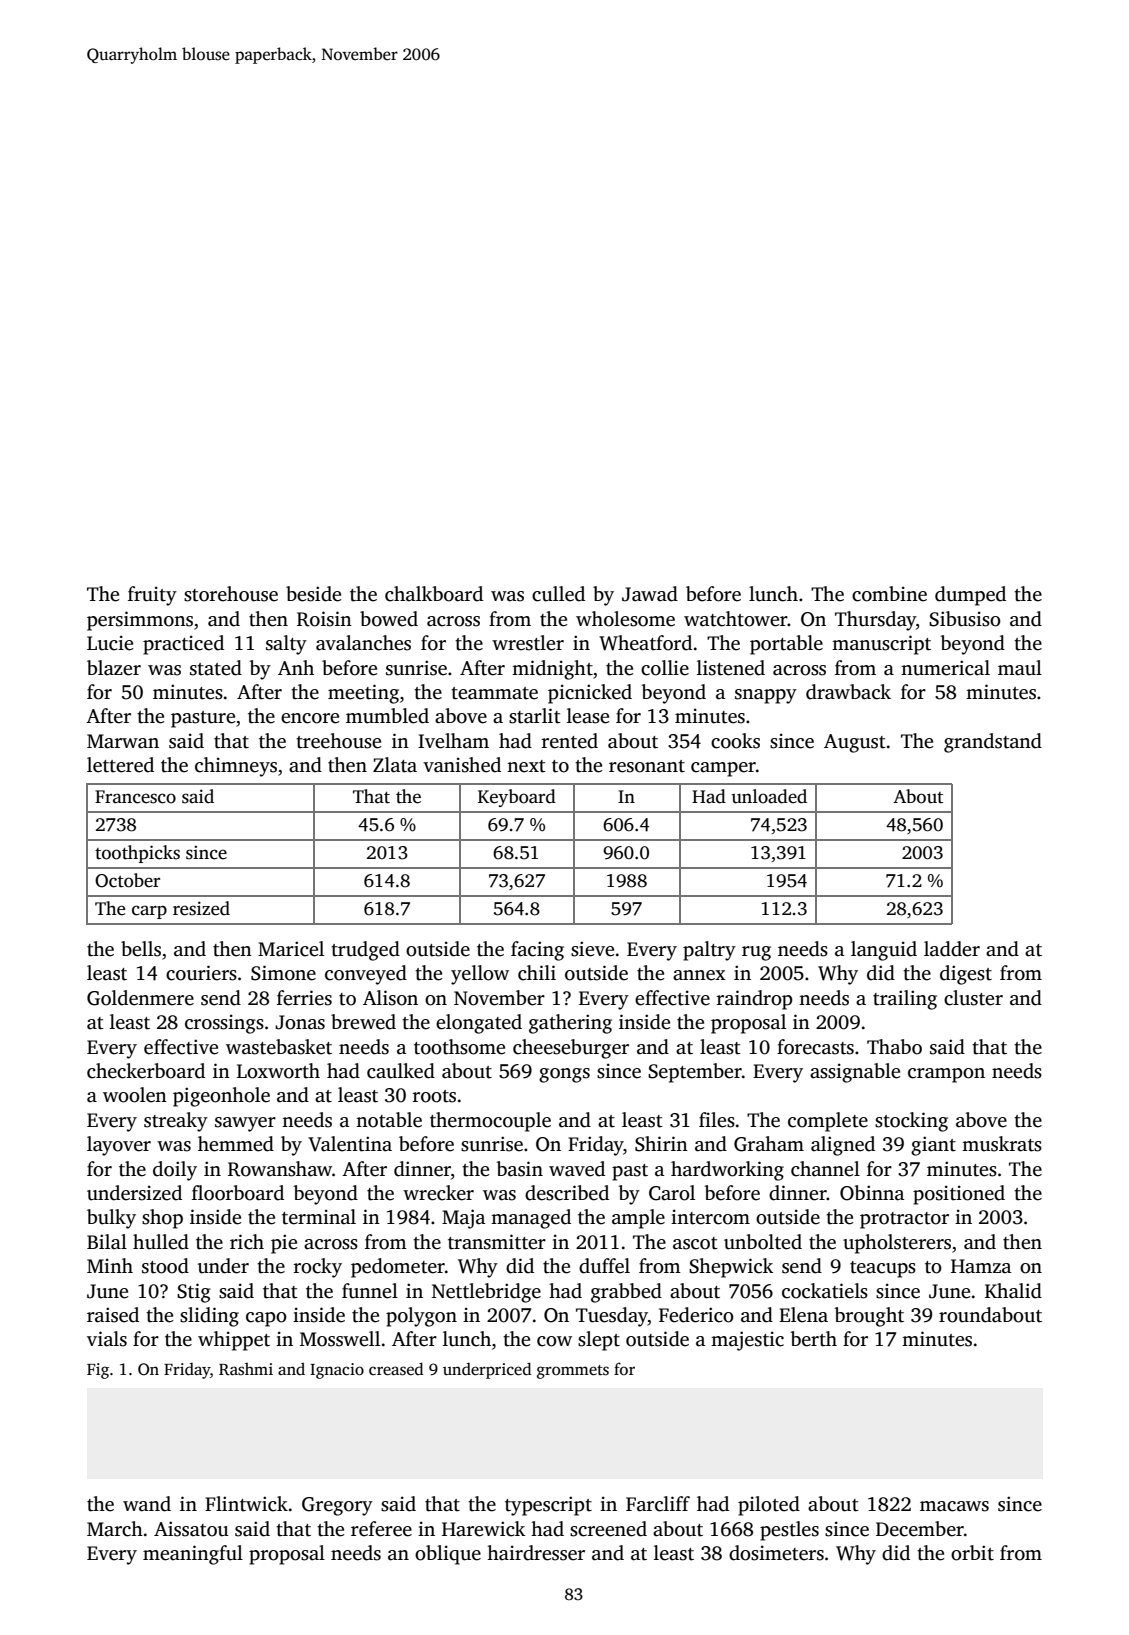 The width and height of the document is (1129, 1635). I want to click on Jawad, so click(650, 594).
